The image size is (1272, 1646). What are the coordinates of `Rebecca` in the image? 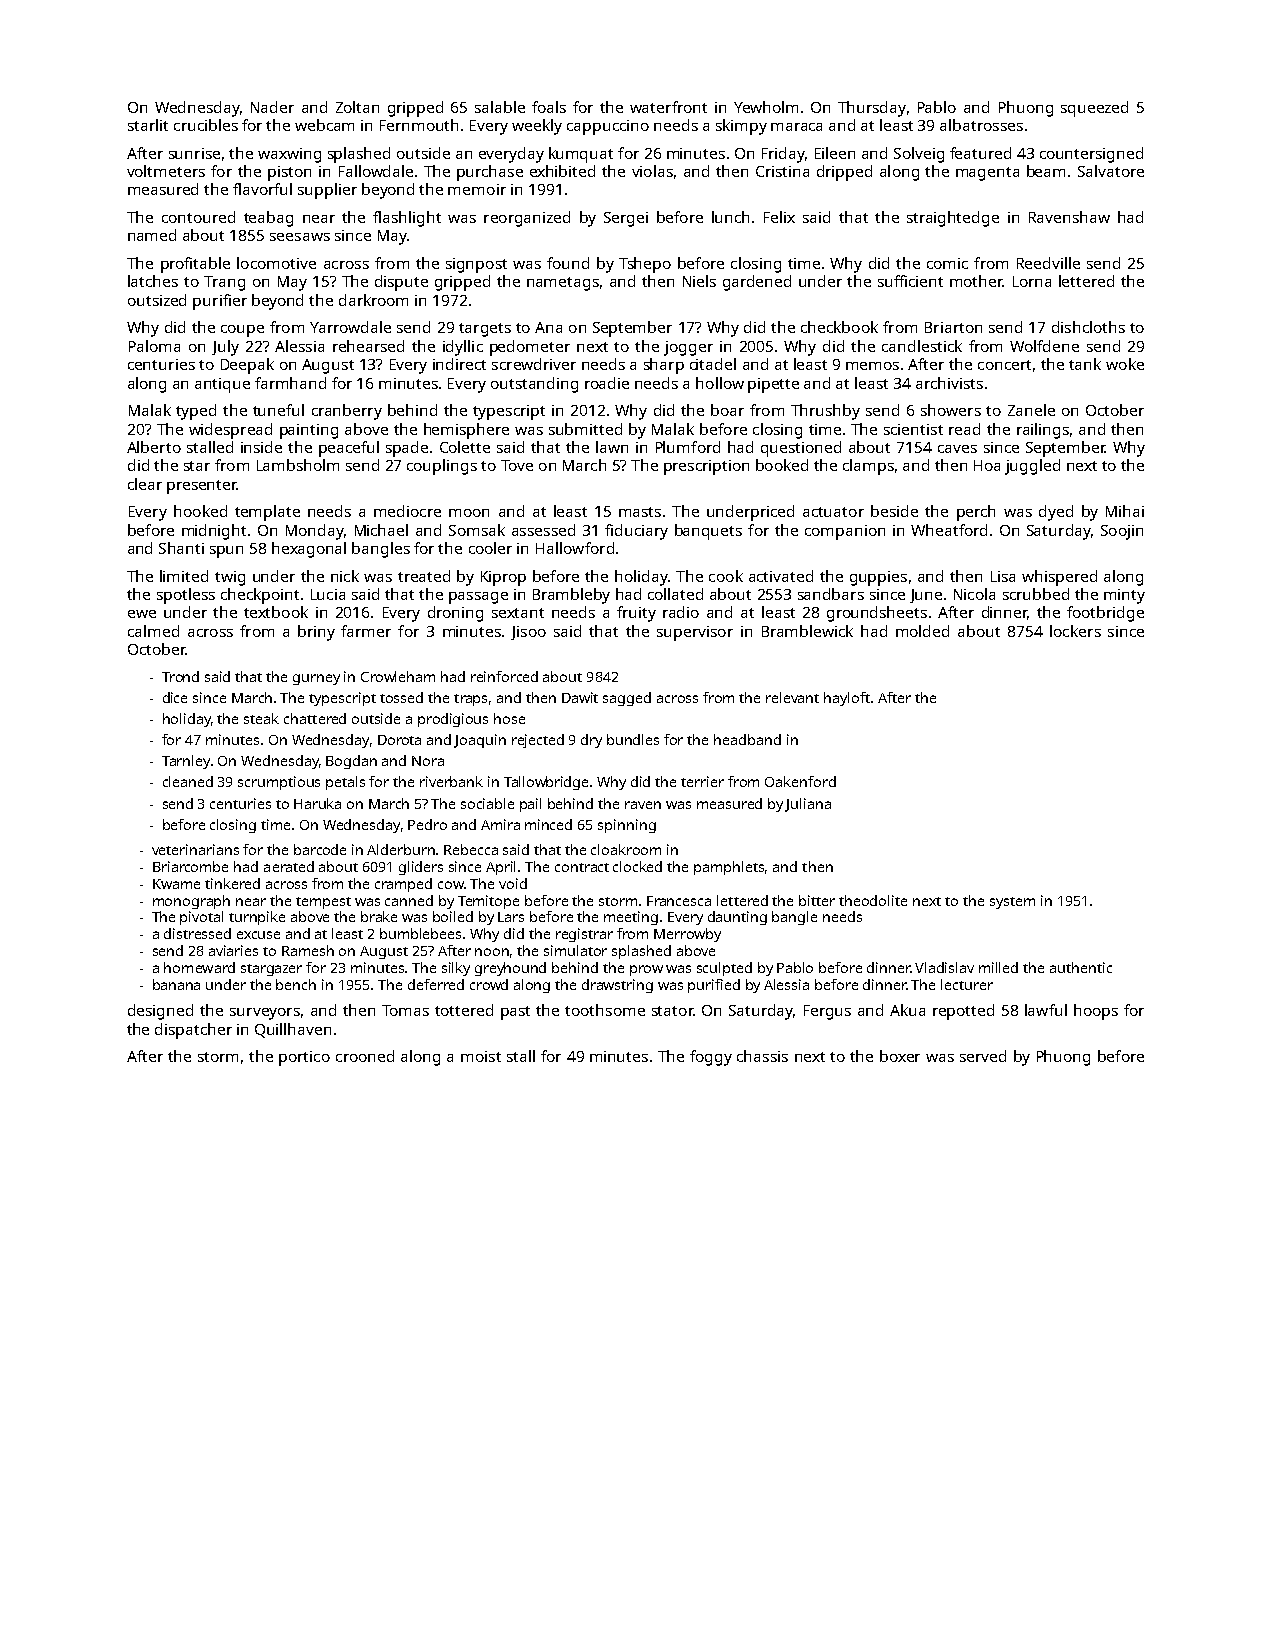 It's located at (471, 849).
